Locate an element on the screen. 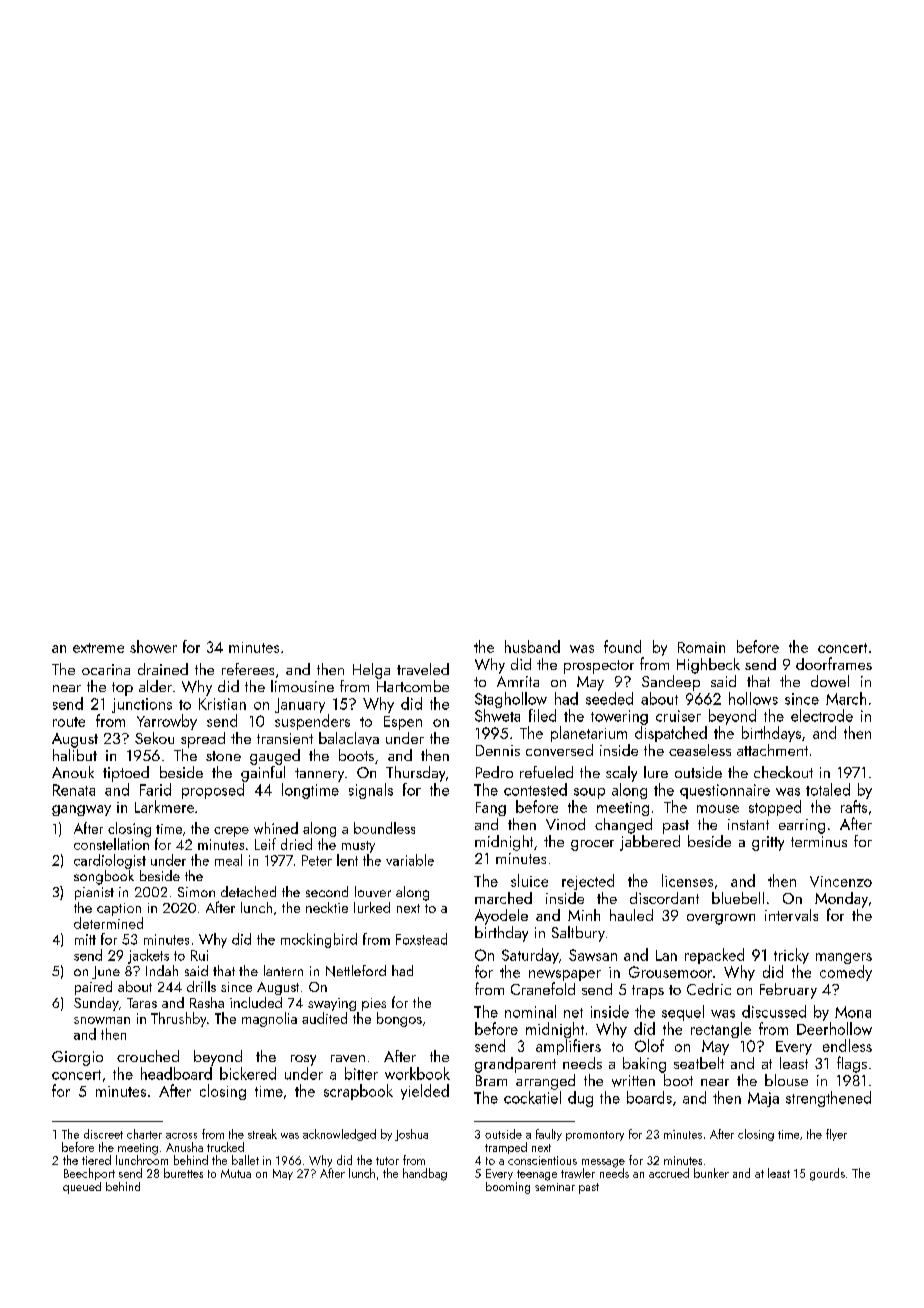 This screenshot has height=1308, width=924. Mona is located at coordinates (853, 1012).
